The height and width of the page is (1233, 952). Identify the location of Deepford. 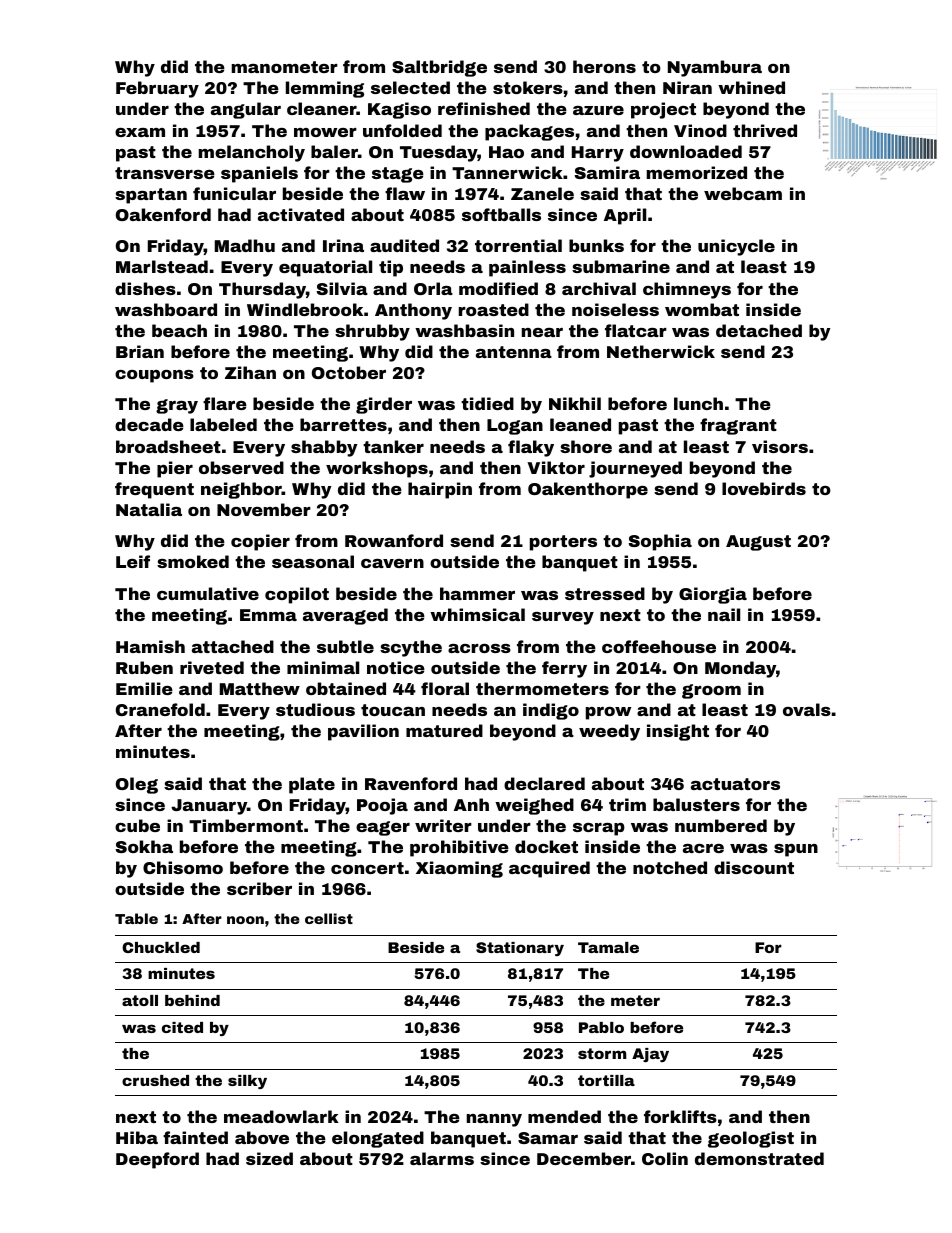
(157, 1160).
